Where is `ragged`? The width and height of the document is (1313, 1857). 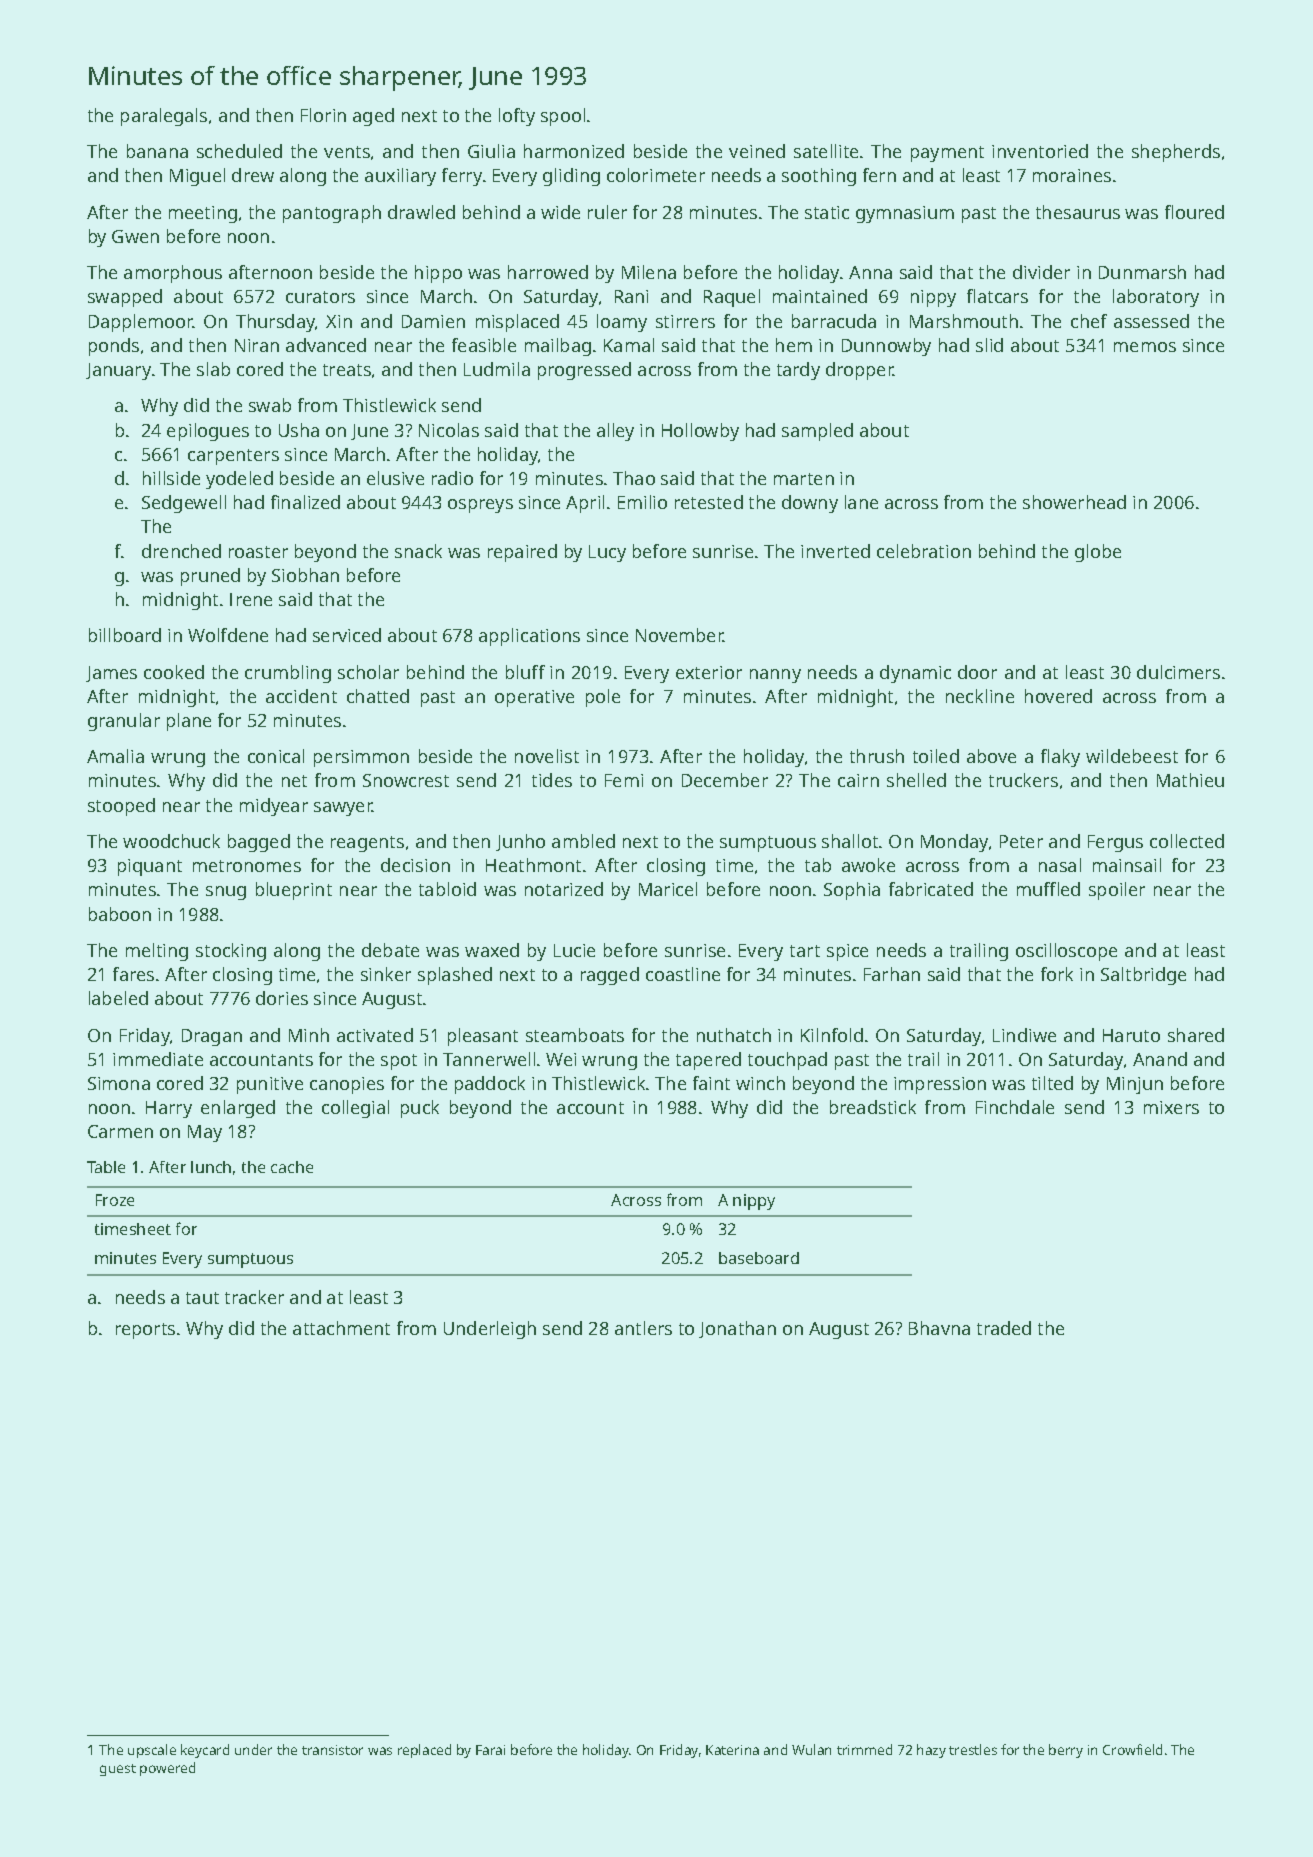 ragged is located at coordinates (610, 976).
